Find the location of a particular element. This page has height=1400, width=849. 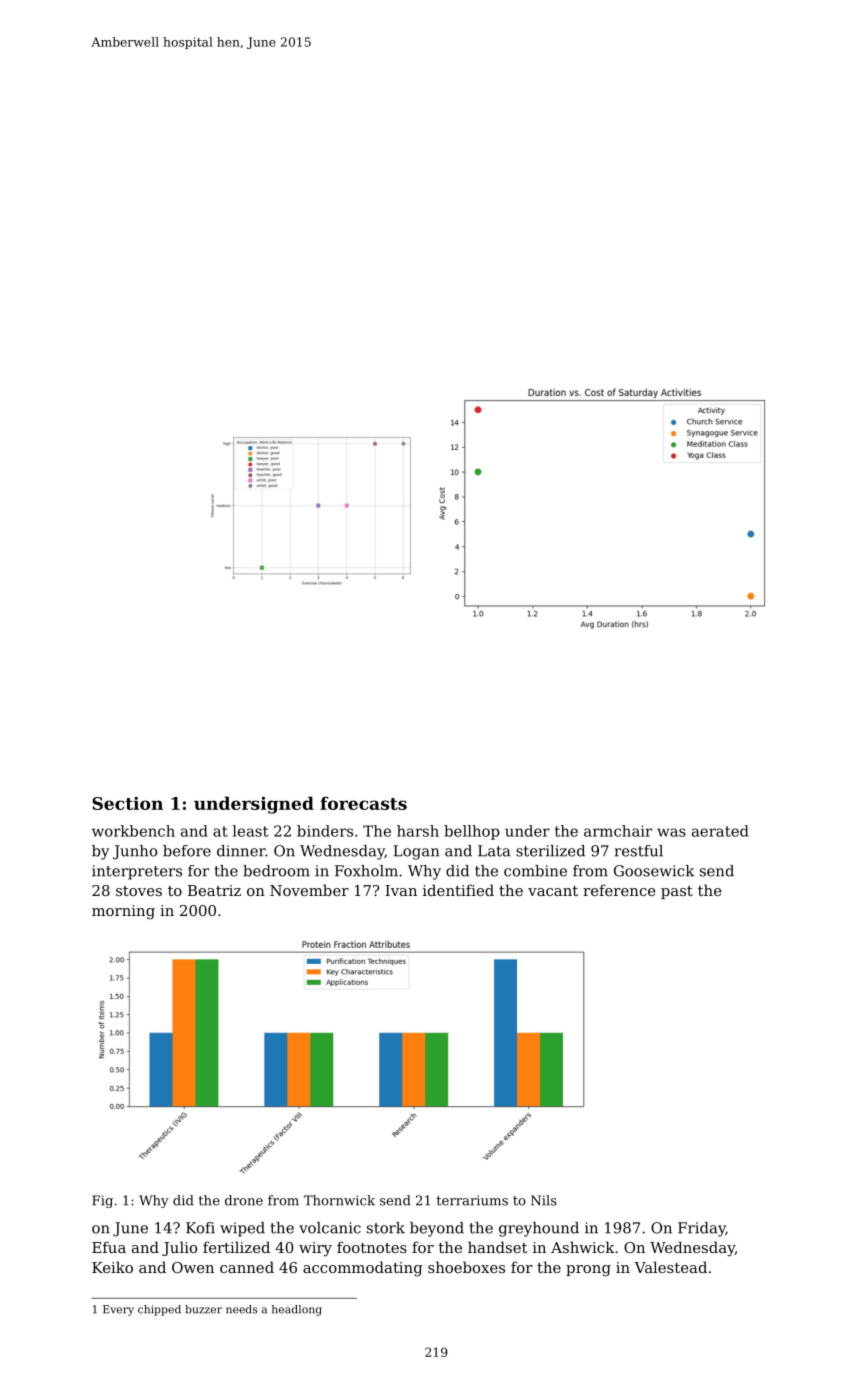

Ivan is located at coordinates (401, 890).
